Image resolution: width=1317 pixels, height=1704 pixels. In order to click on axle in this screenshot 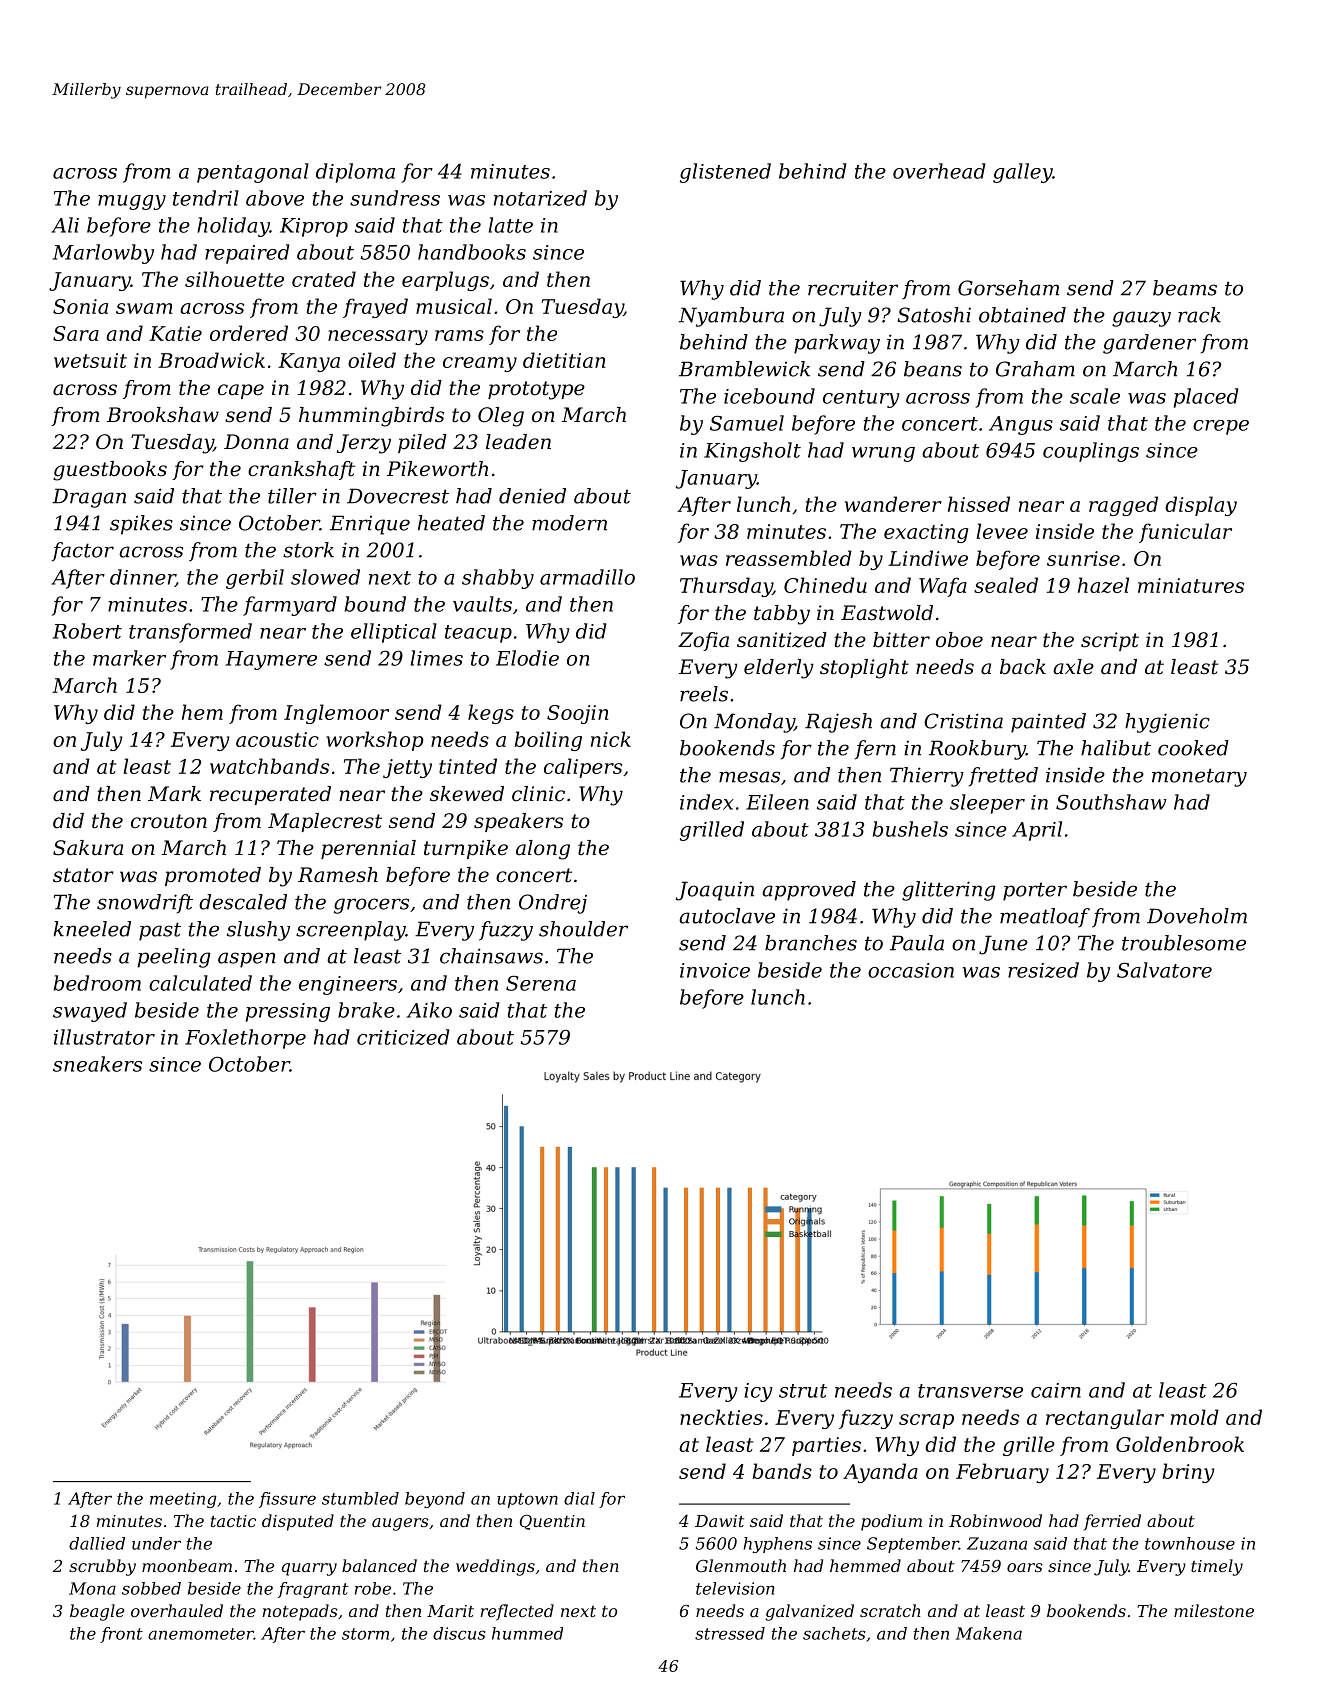, I will do `click(1073, 667)`.
